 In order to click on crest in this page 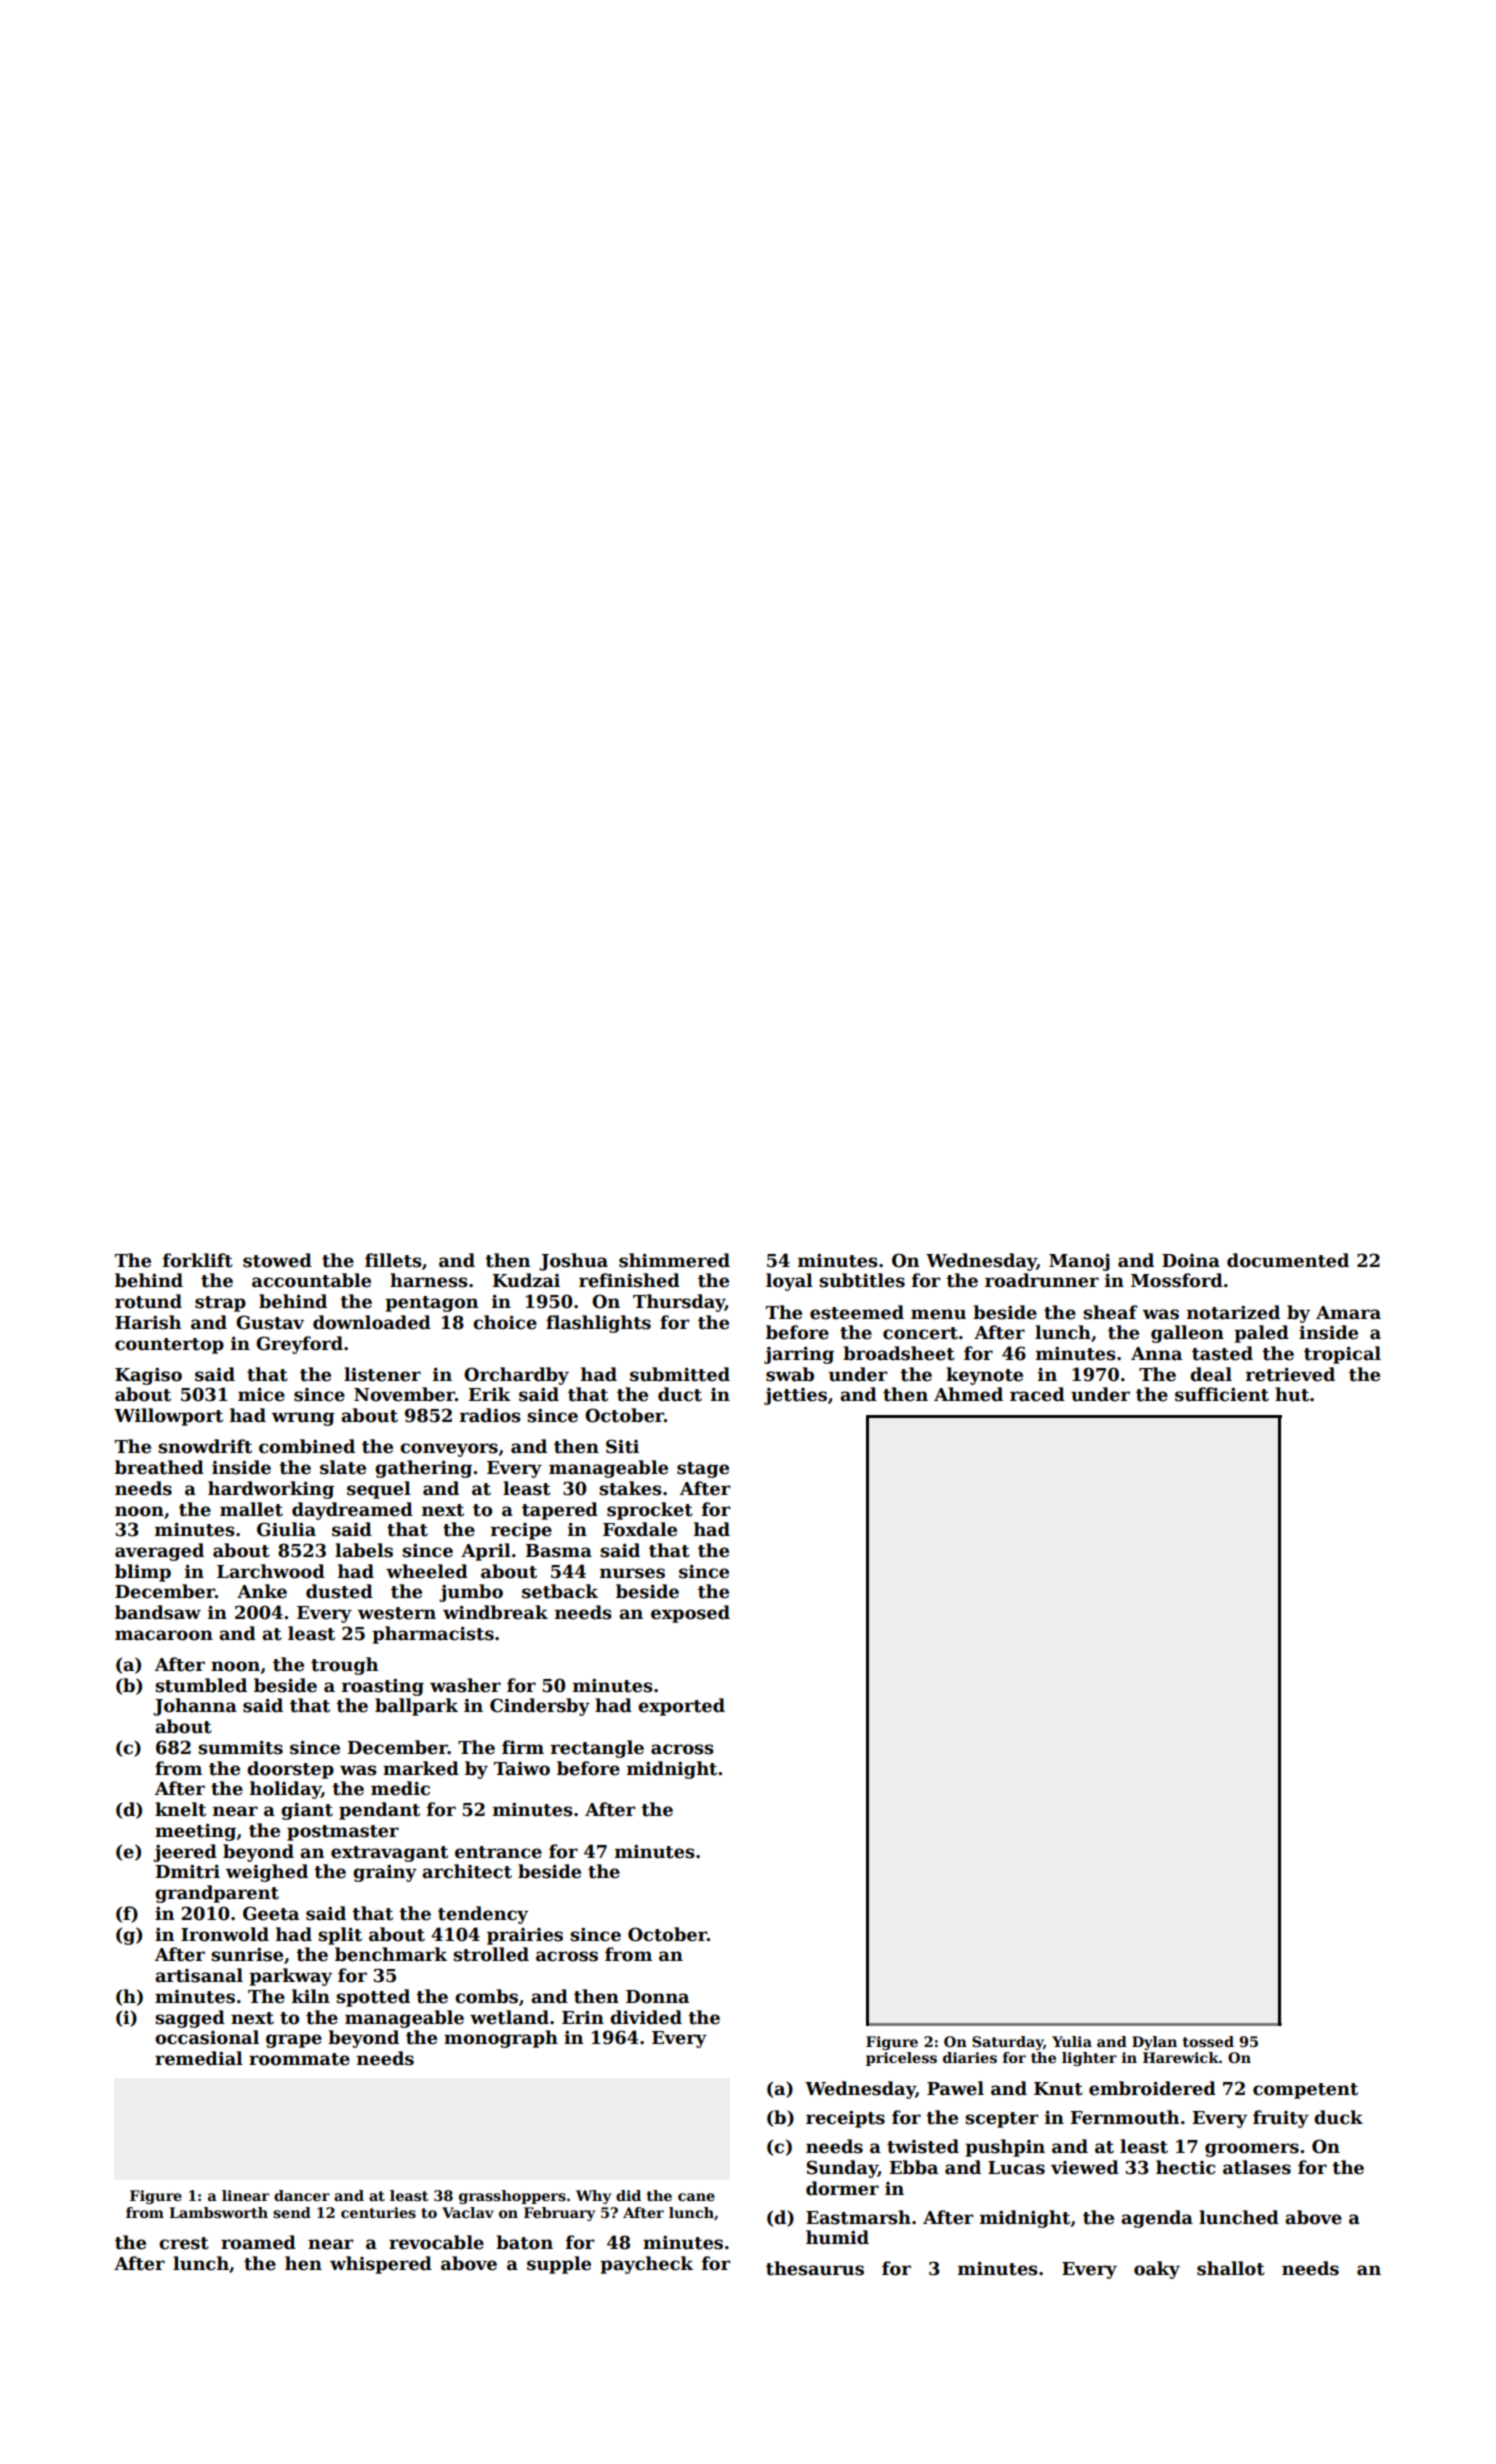, I will do `click(184, 2243)`.
